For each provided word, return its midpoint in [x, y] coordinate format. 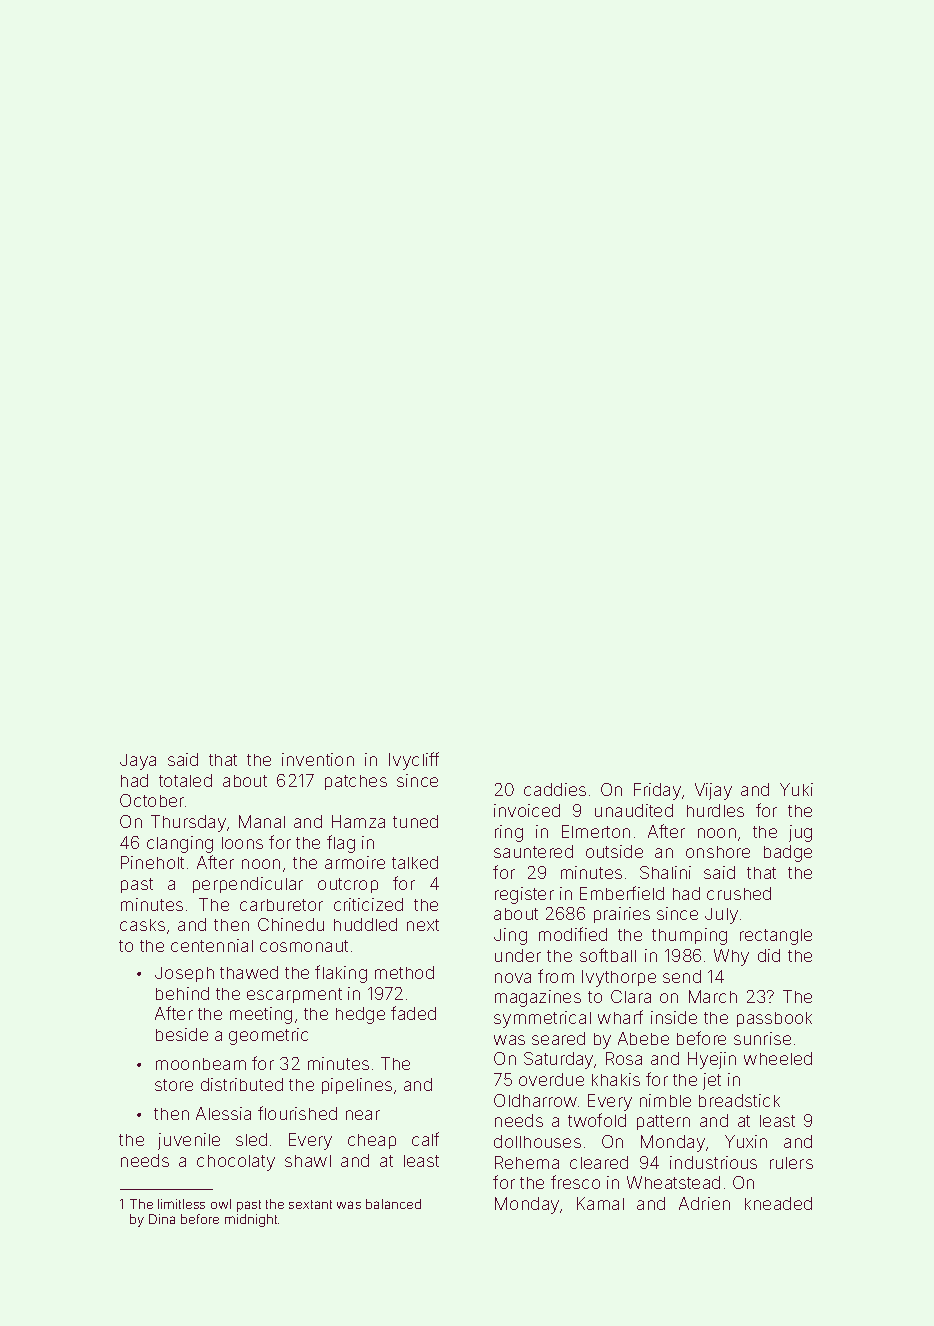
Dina [162, 1219]
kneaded [778, 1203]
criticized [368, 904]
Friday [657, 791]
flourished [297, 1113]
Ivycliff [414, 761]
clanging [180, 844]
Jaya [138, 762]
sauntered [533, 851]
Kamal [600, 1203]
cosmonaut [304, 946]
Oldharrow [535, 1100]
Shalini [665, 872]
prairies [622, 915]
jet [712, 1081]
